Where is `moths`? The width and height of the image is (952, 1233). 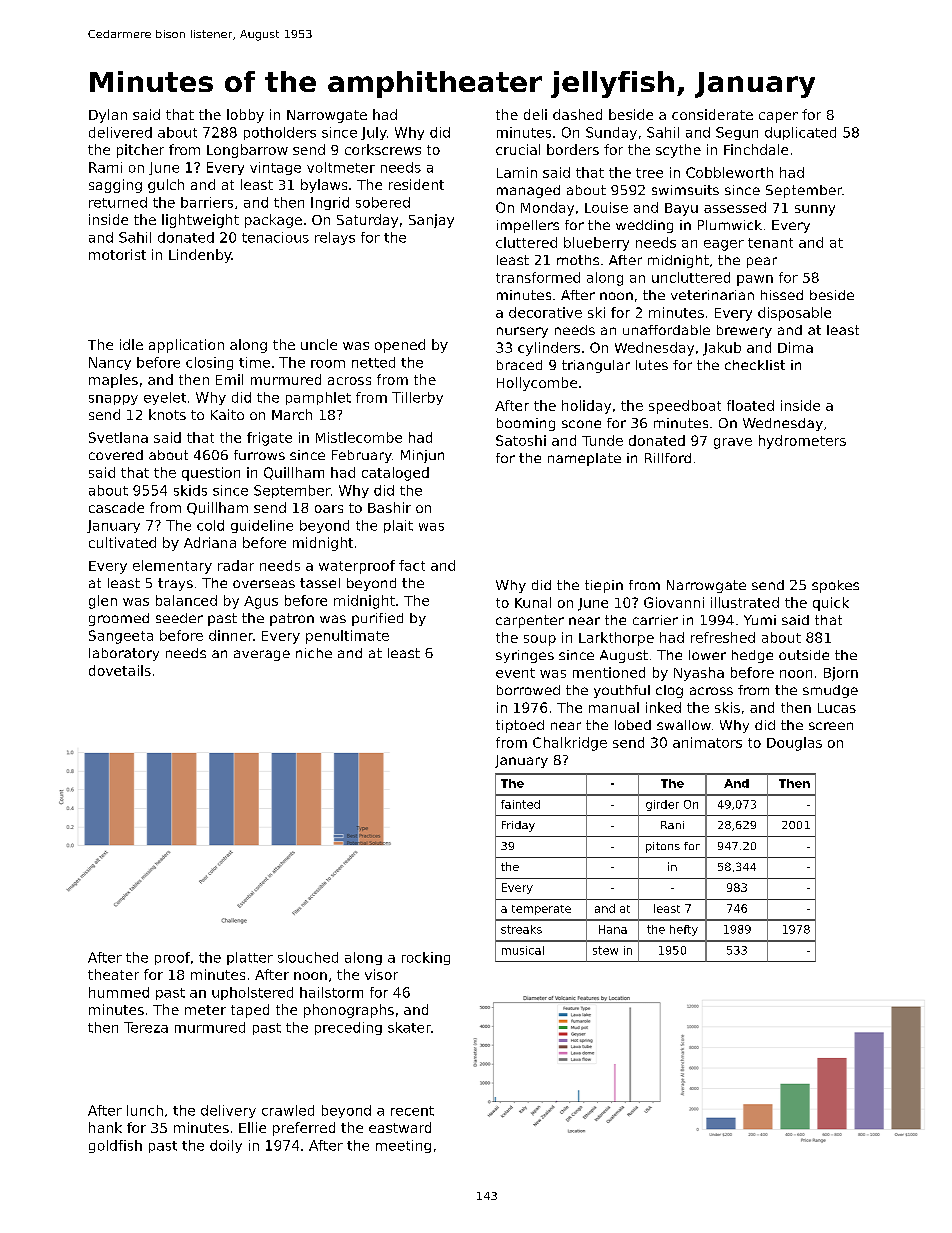 moths is located at coordinates (578, 260).
